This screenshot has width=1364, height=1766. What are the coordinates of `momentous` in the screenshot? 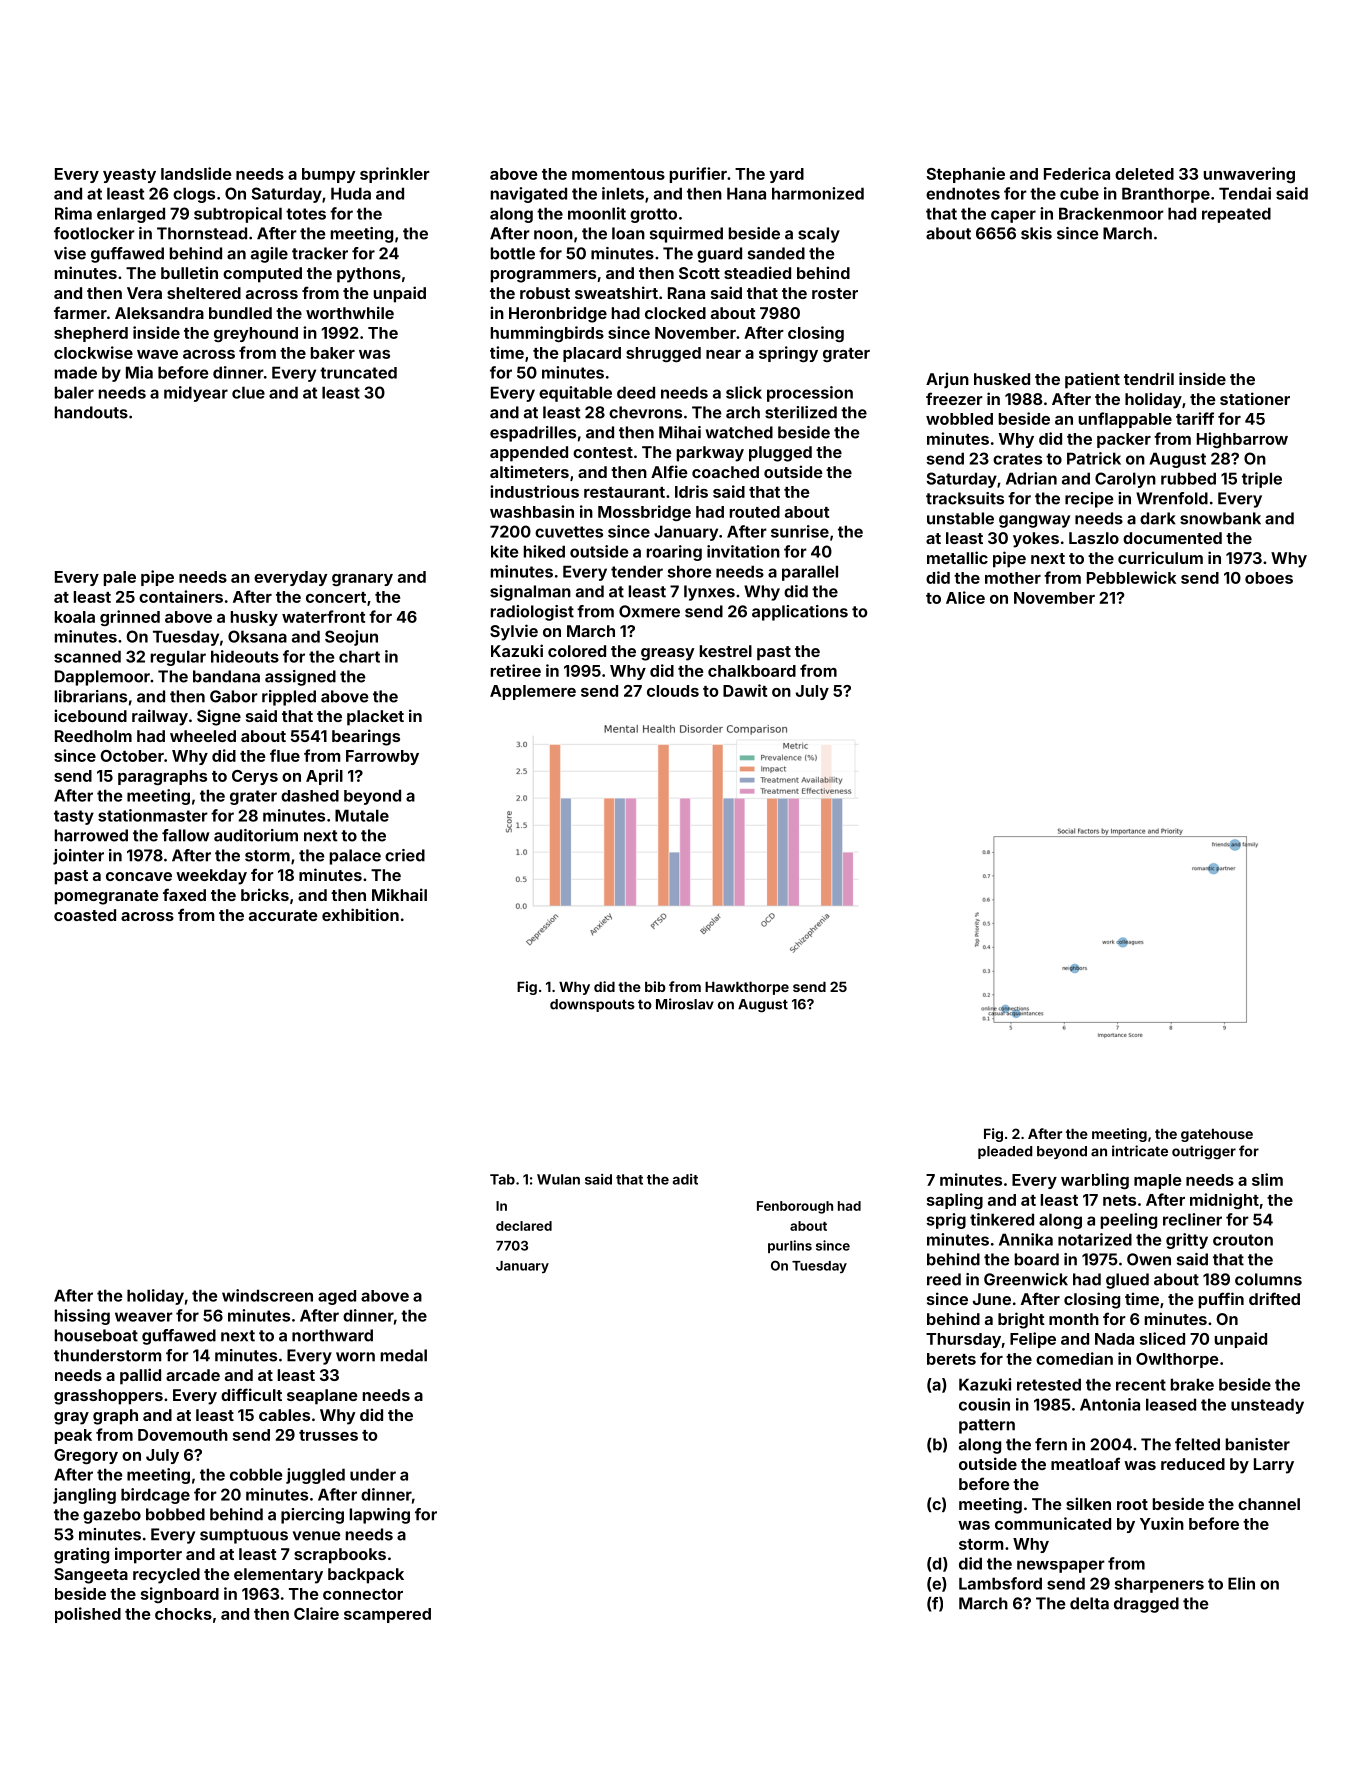 It's located at (618, 174).
